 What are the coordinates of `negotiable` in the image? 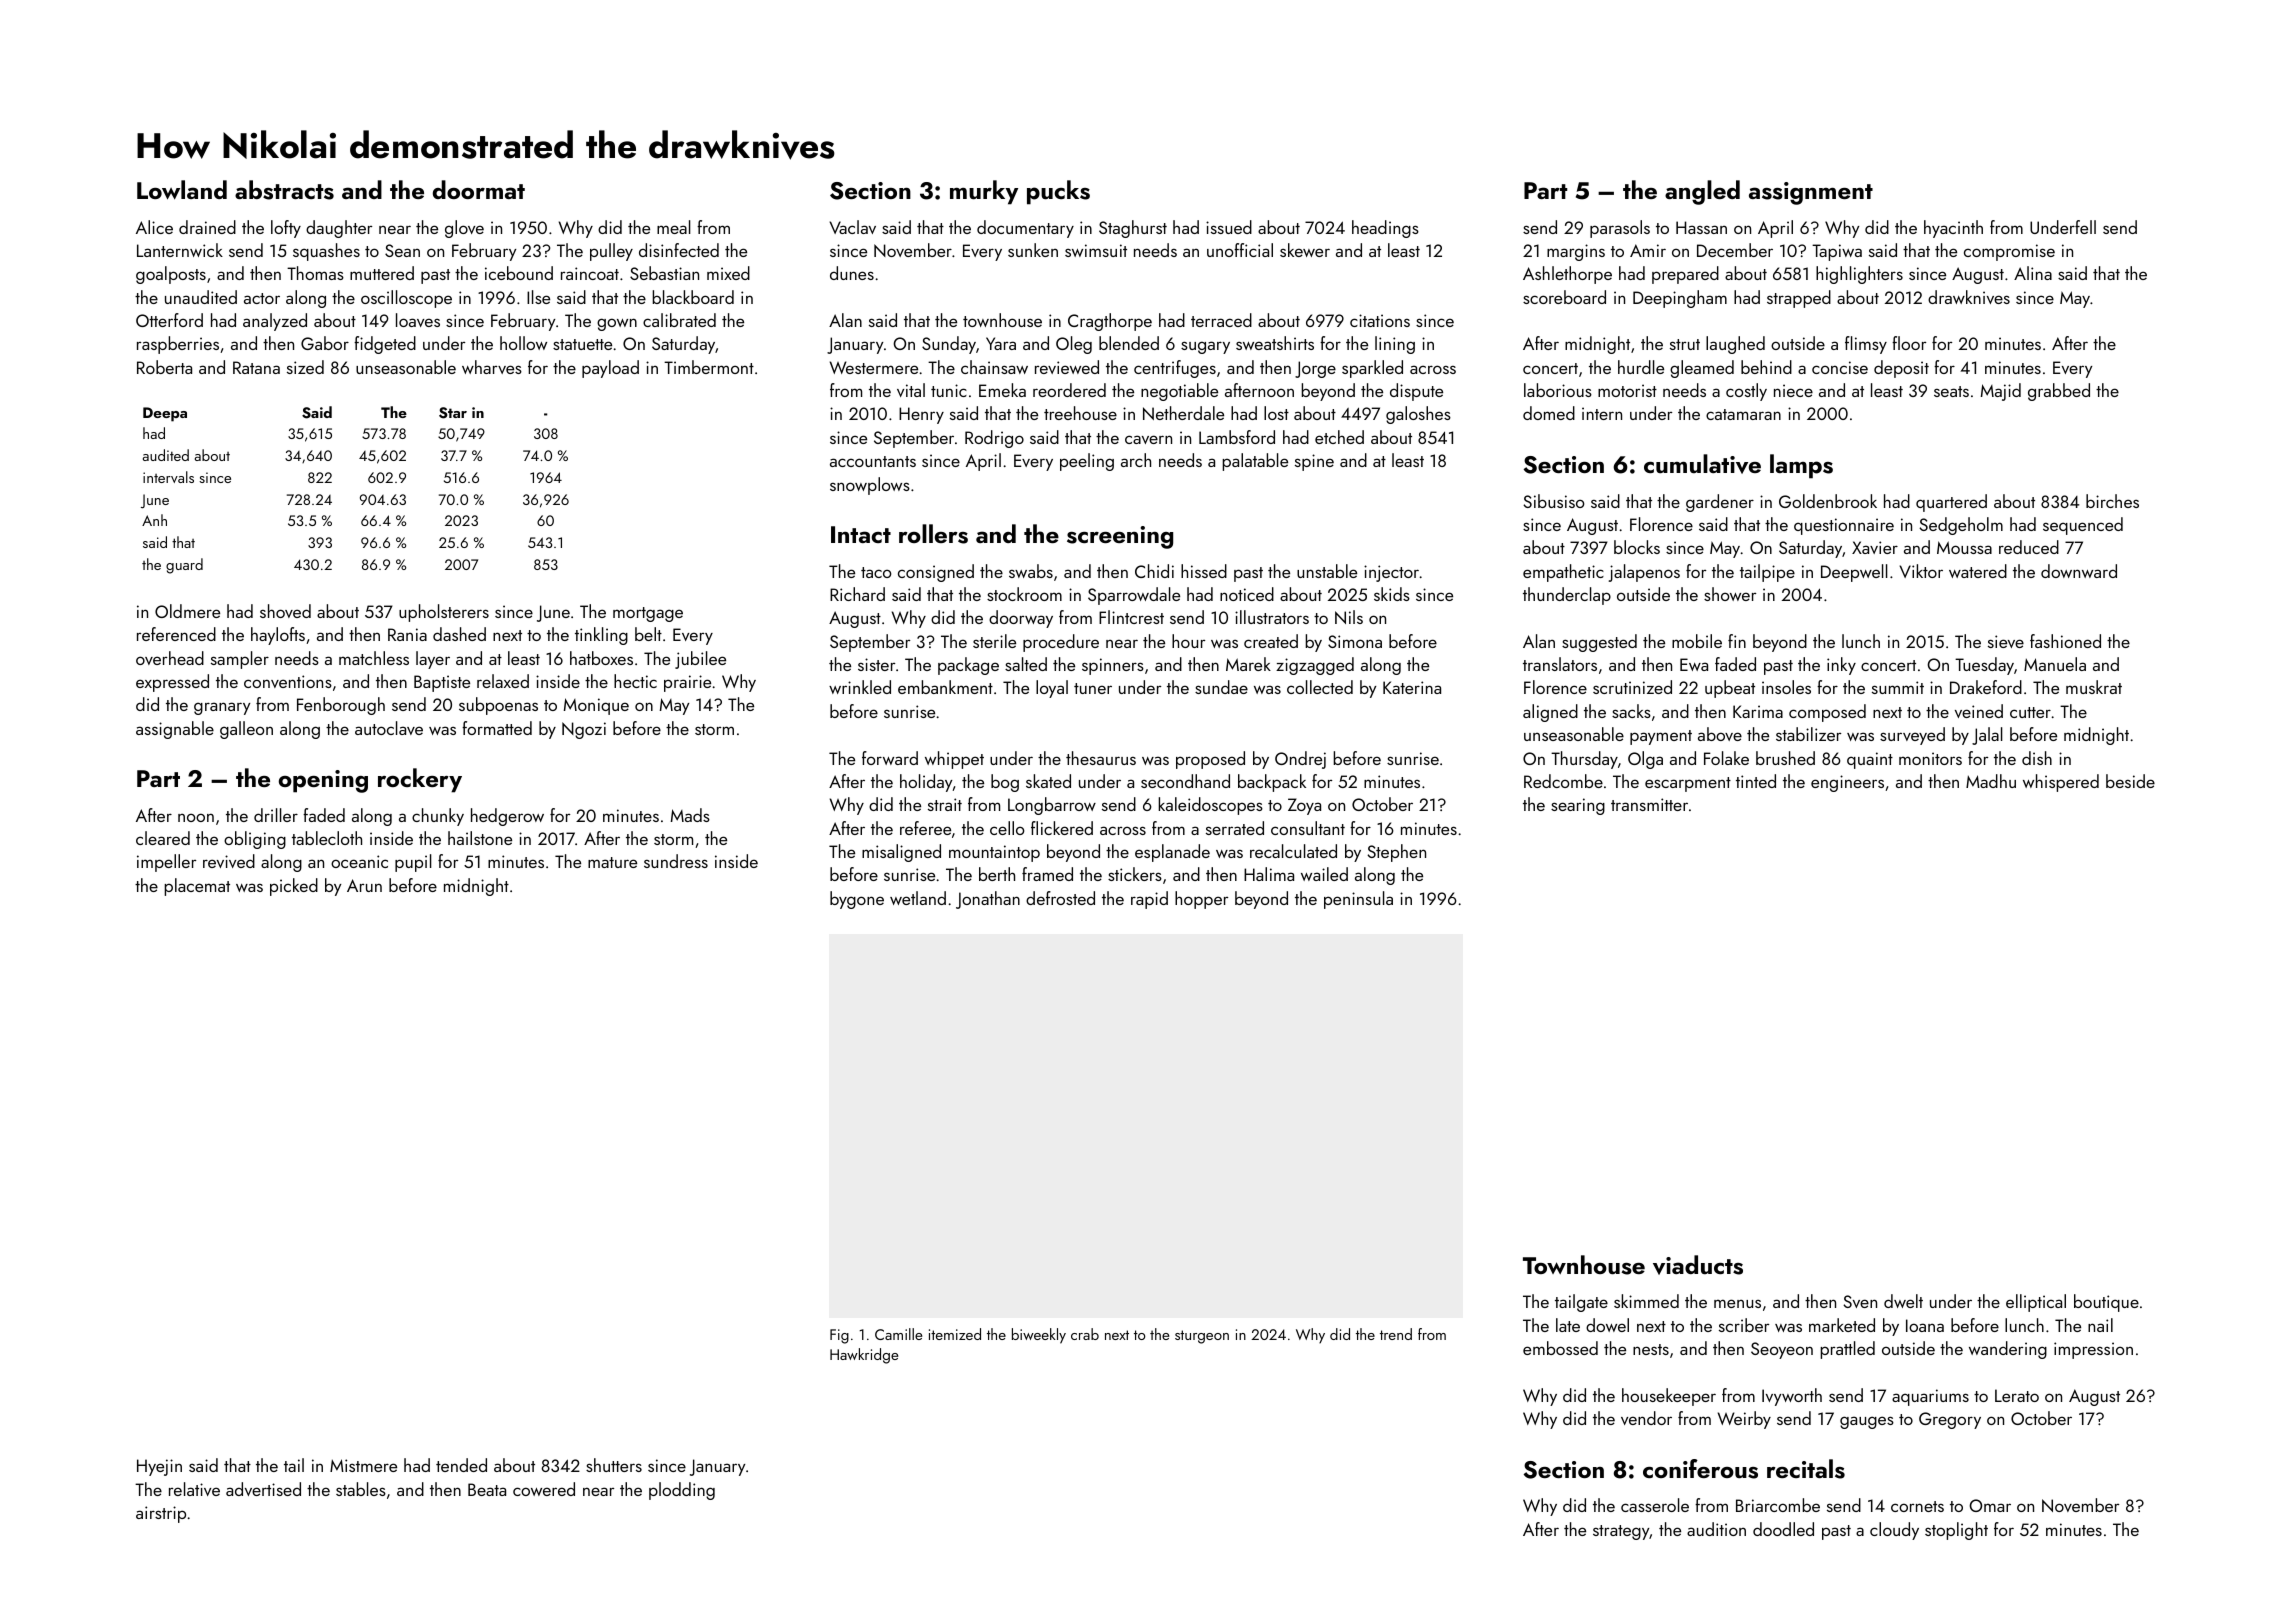 It's located at (1179, 392).
